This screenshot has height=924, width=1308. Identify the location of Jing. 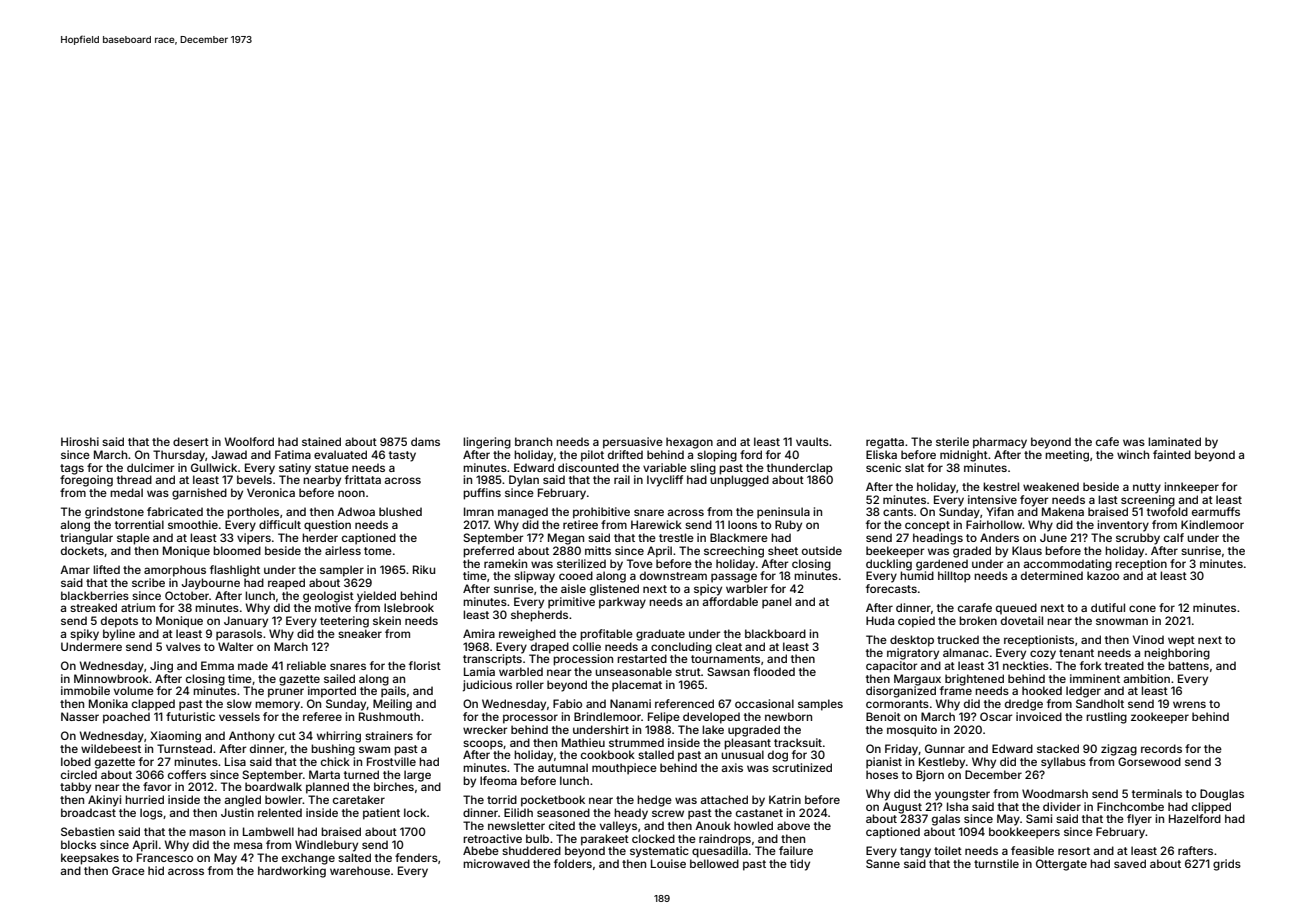
(161, 667).
